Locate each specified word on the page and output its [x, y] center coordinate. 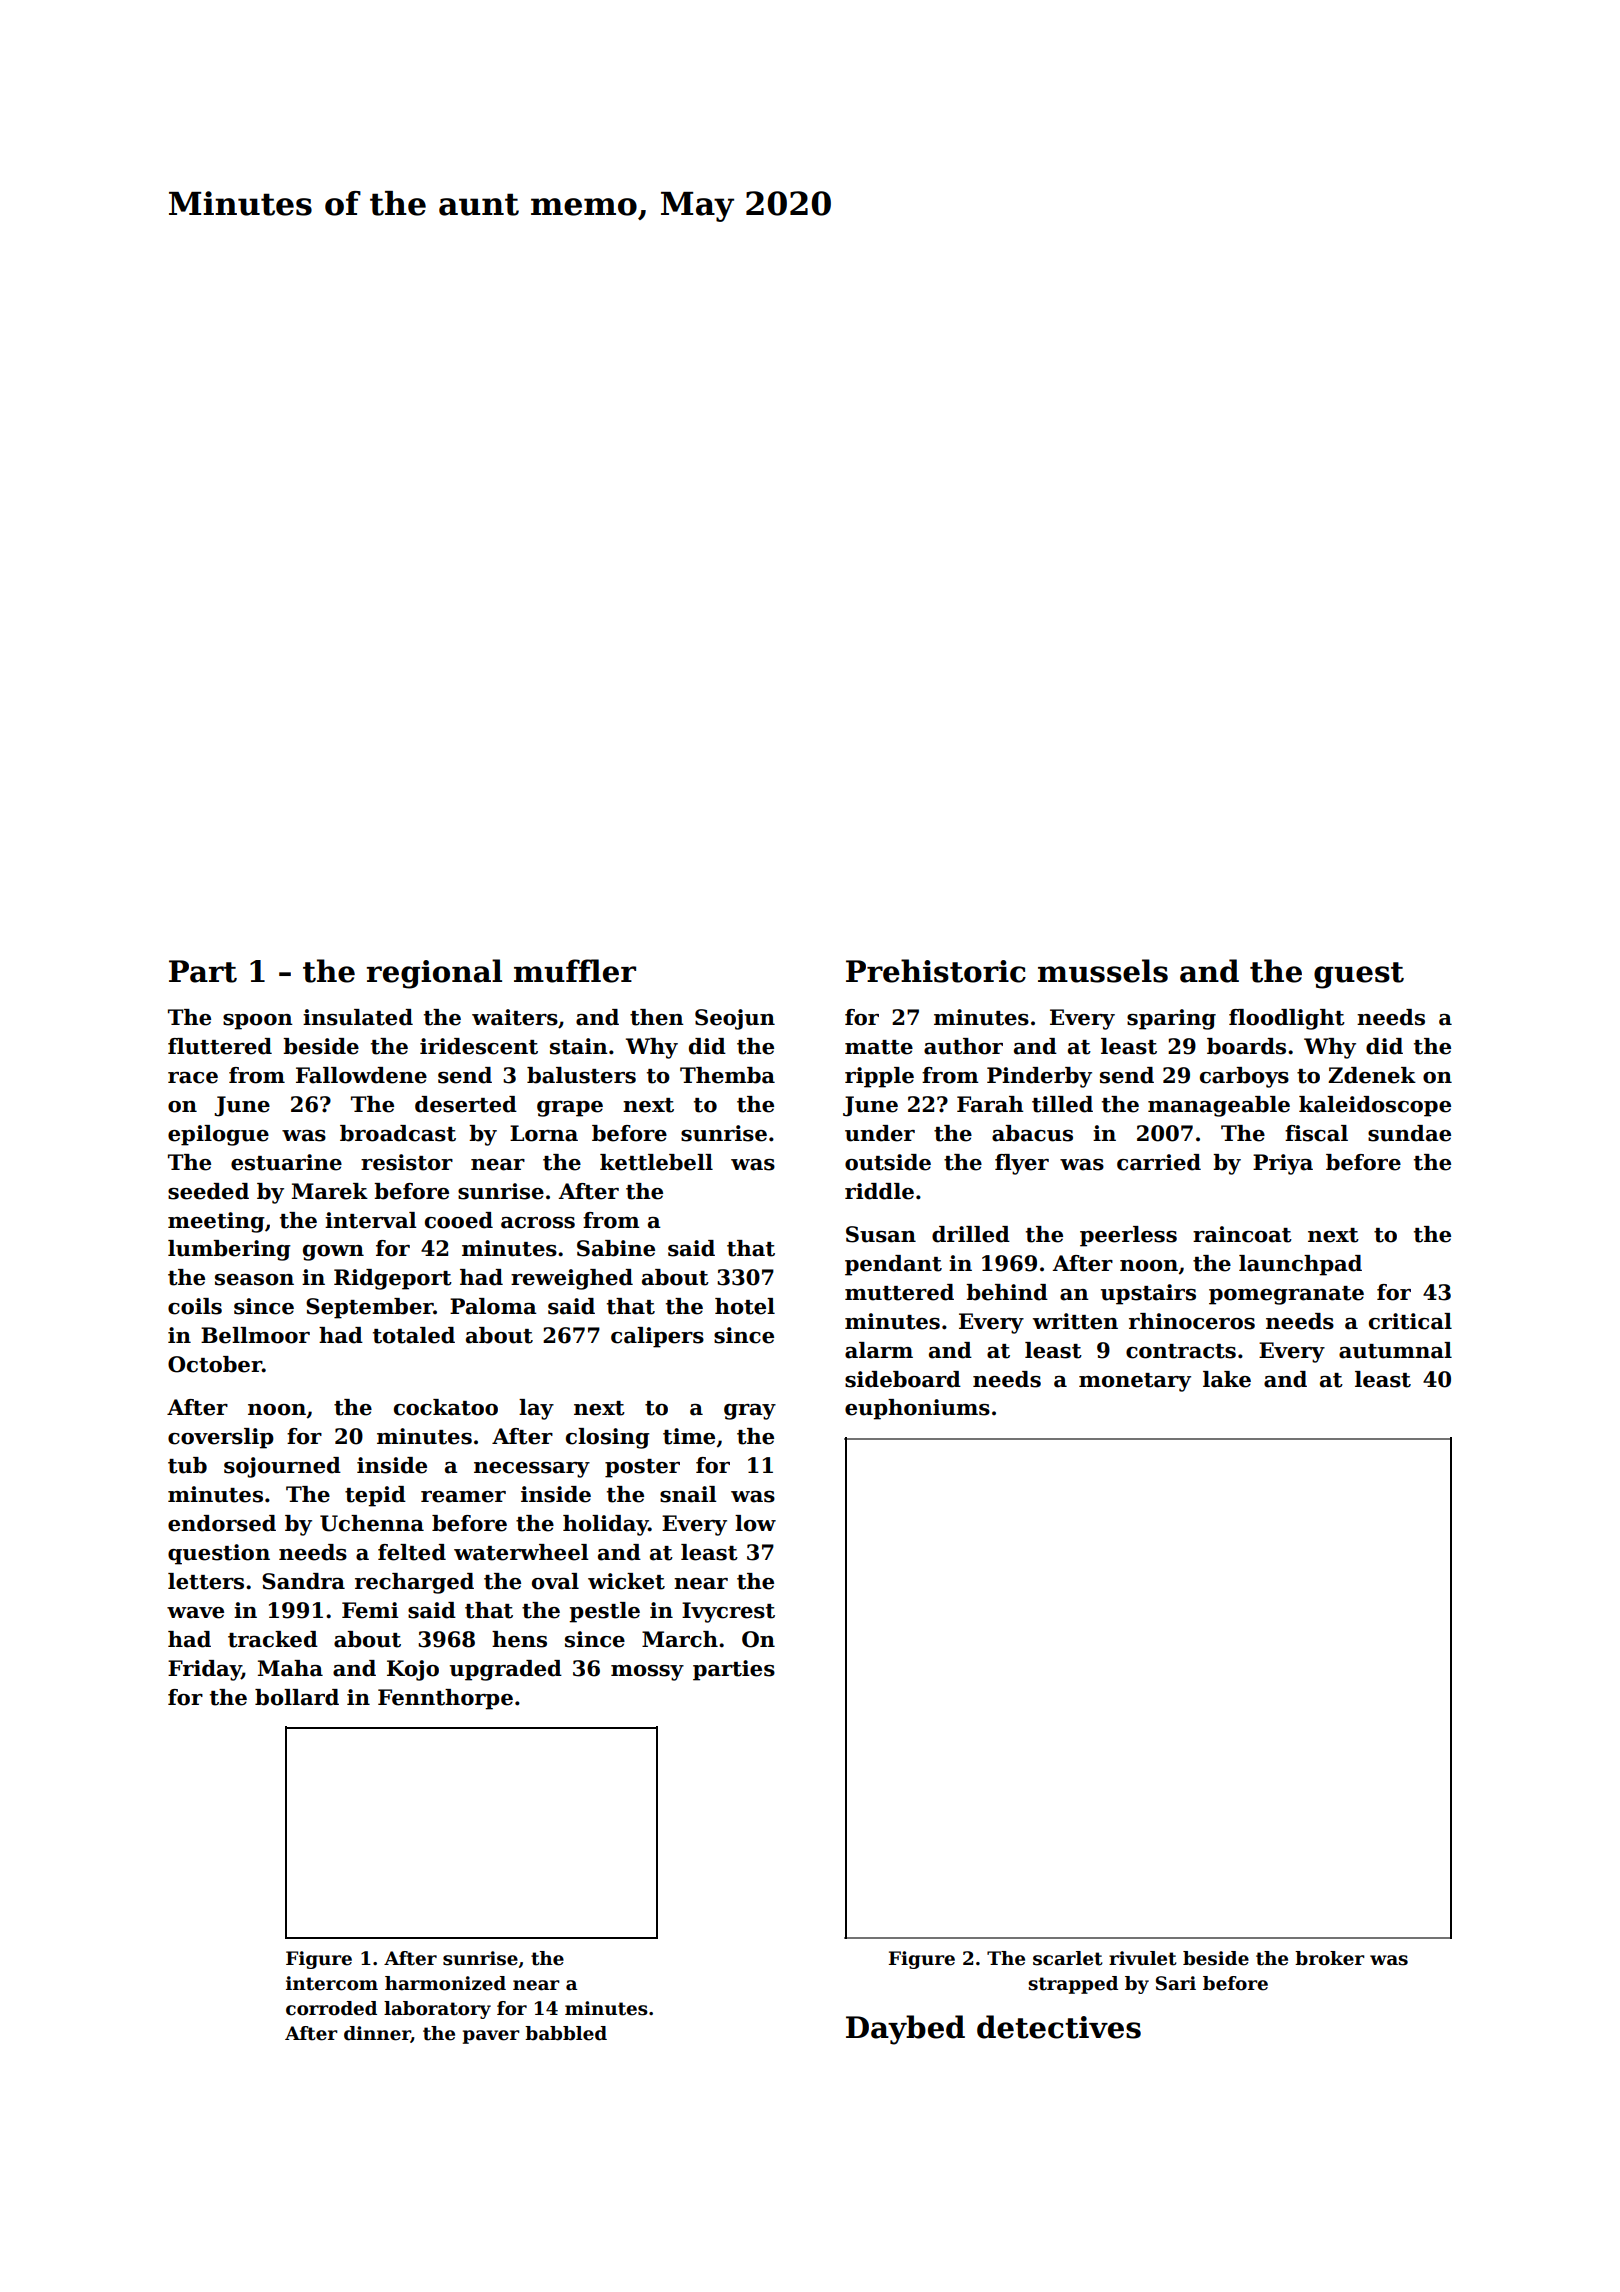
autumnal [1395, 1350]
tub [187, 1465]
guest [1359, 975]
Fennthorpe [445, 1699]
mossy [647, 1673]
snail [688, 1494]
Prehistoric [936, 971]
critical [1410, 1321]
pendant [893, 1265]
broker [1330, 1958]
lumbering [229, 1250]
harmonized [445, 1983]
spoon [258, 1022]
